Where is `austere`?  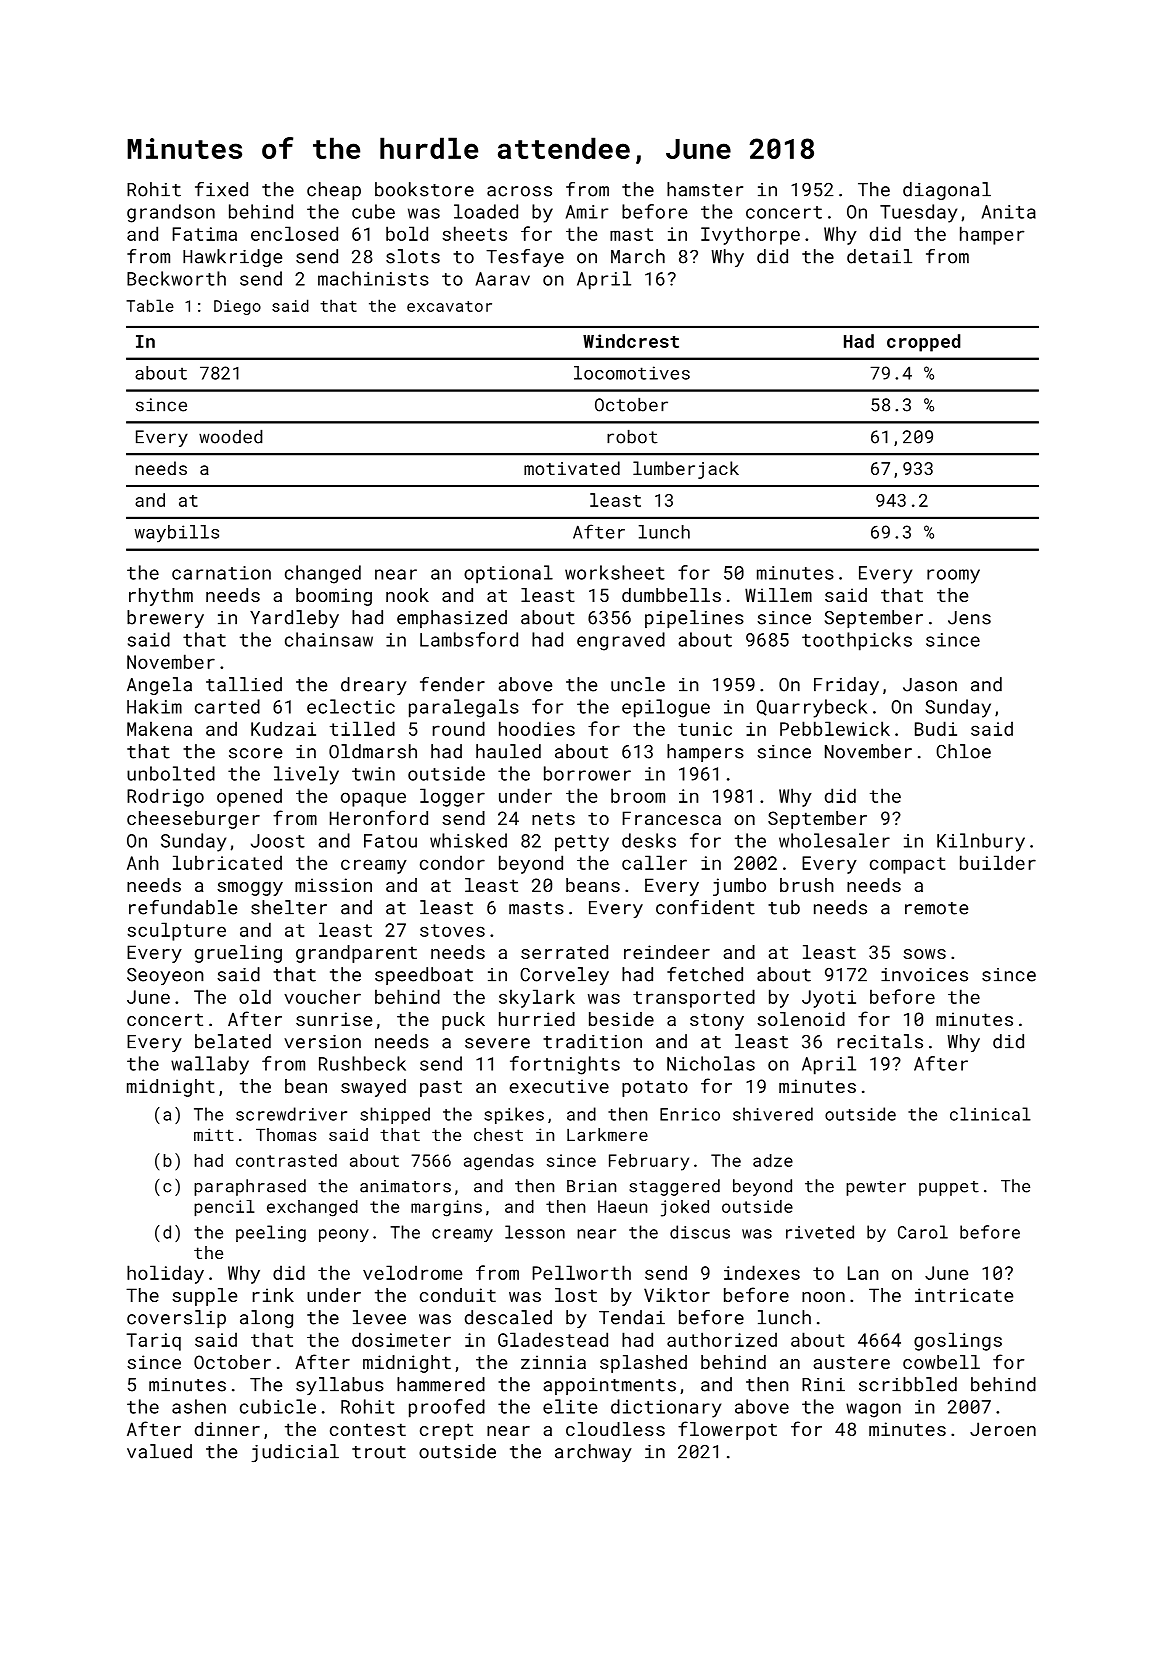 austere is located at coordinates (851, 1362).
